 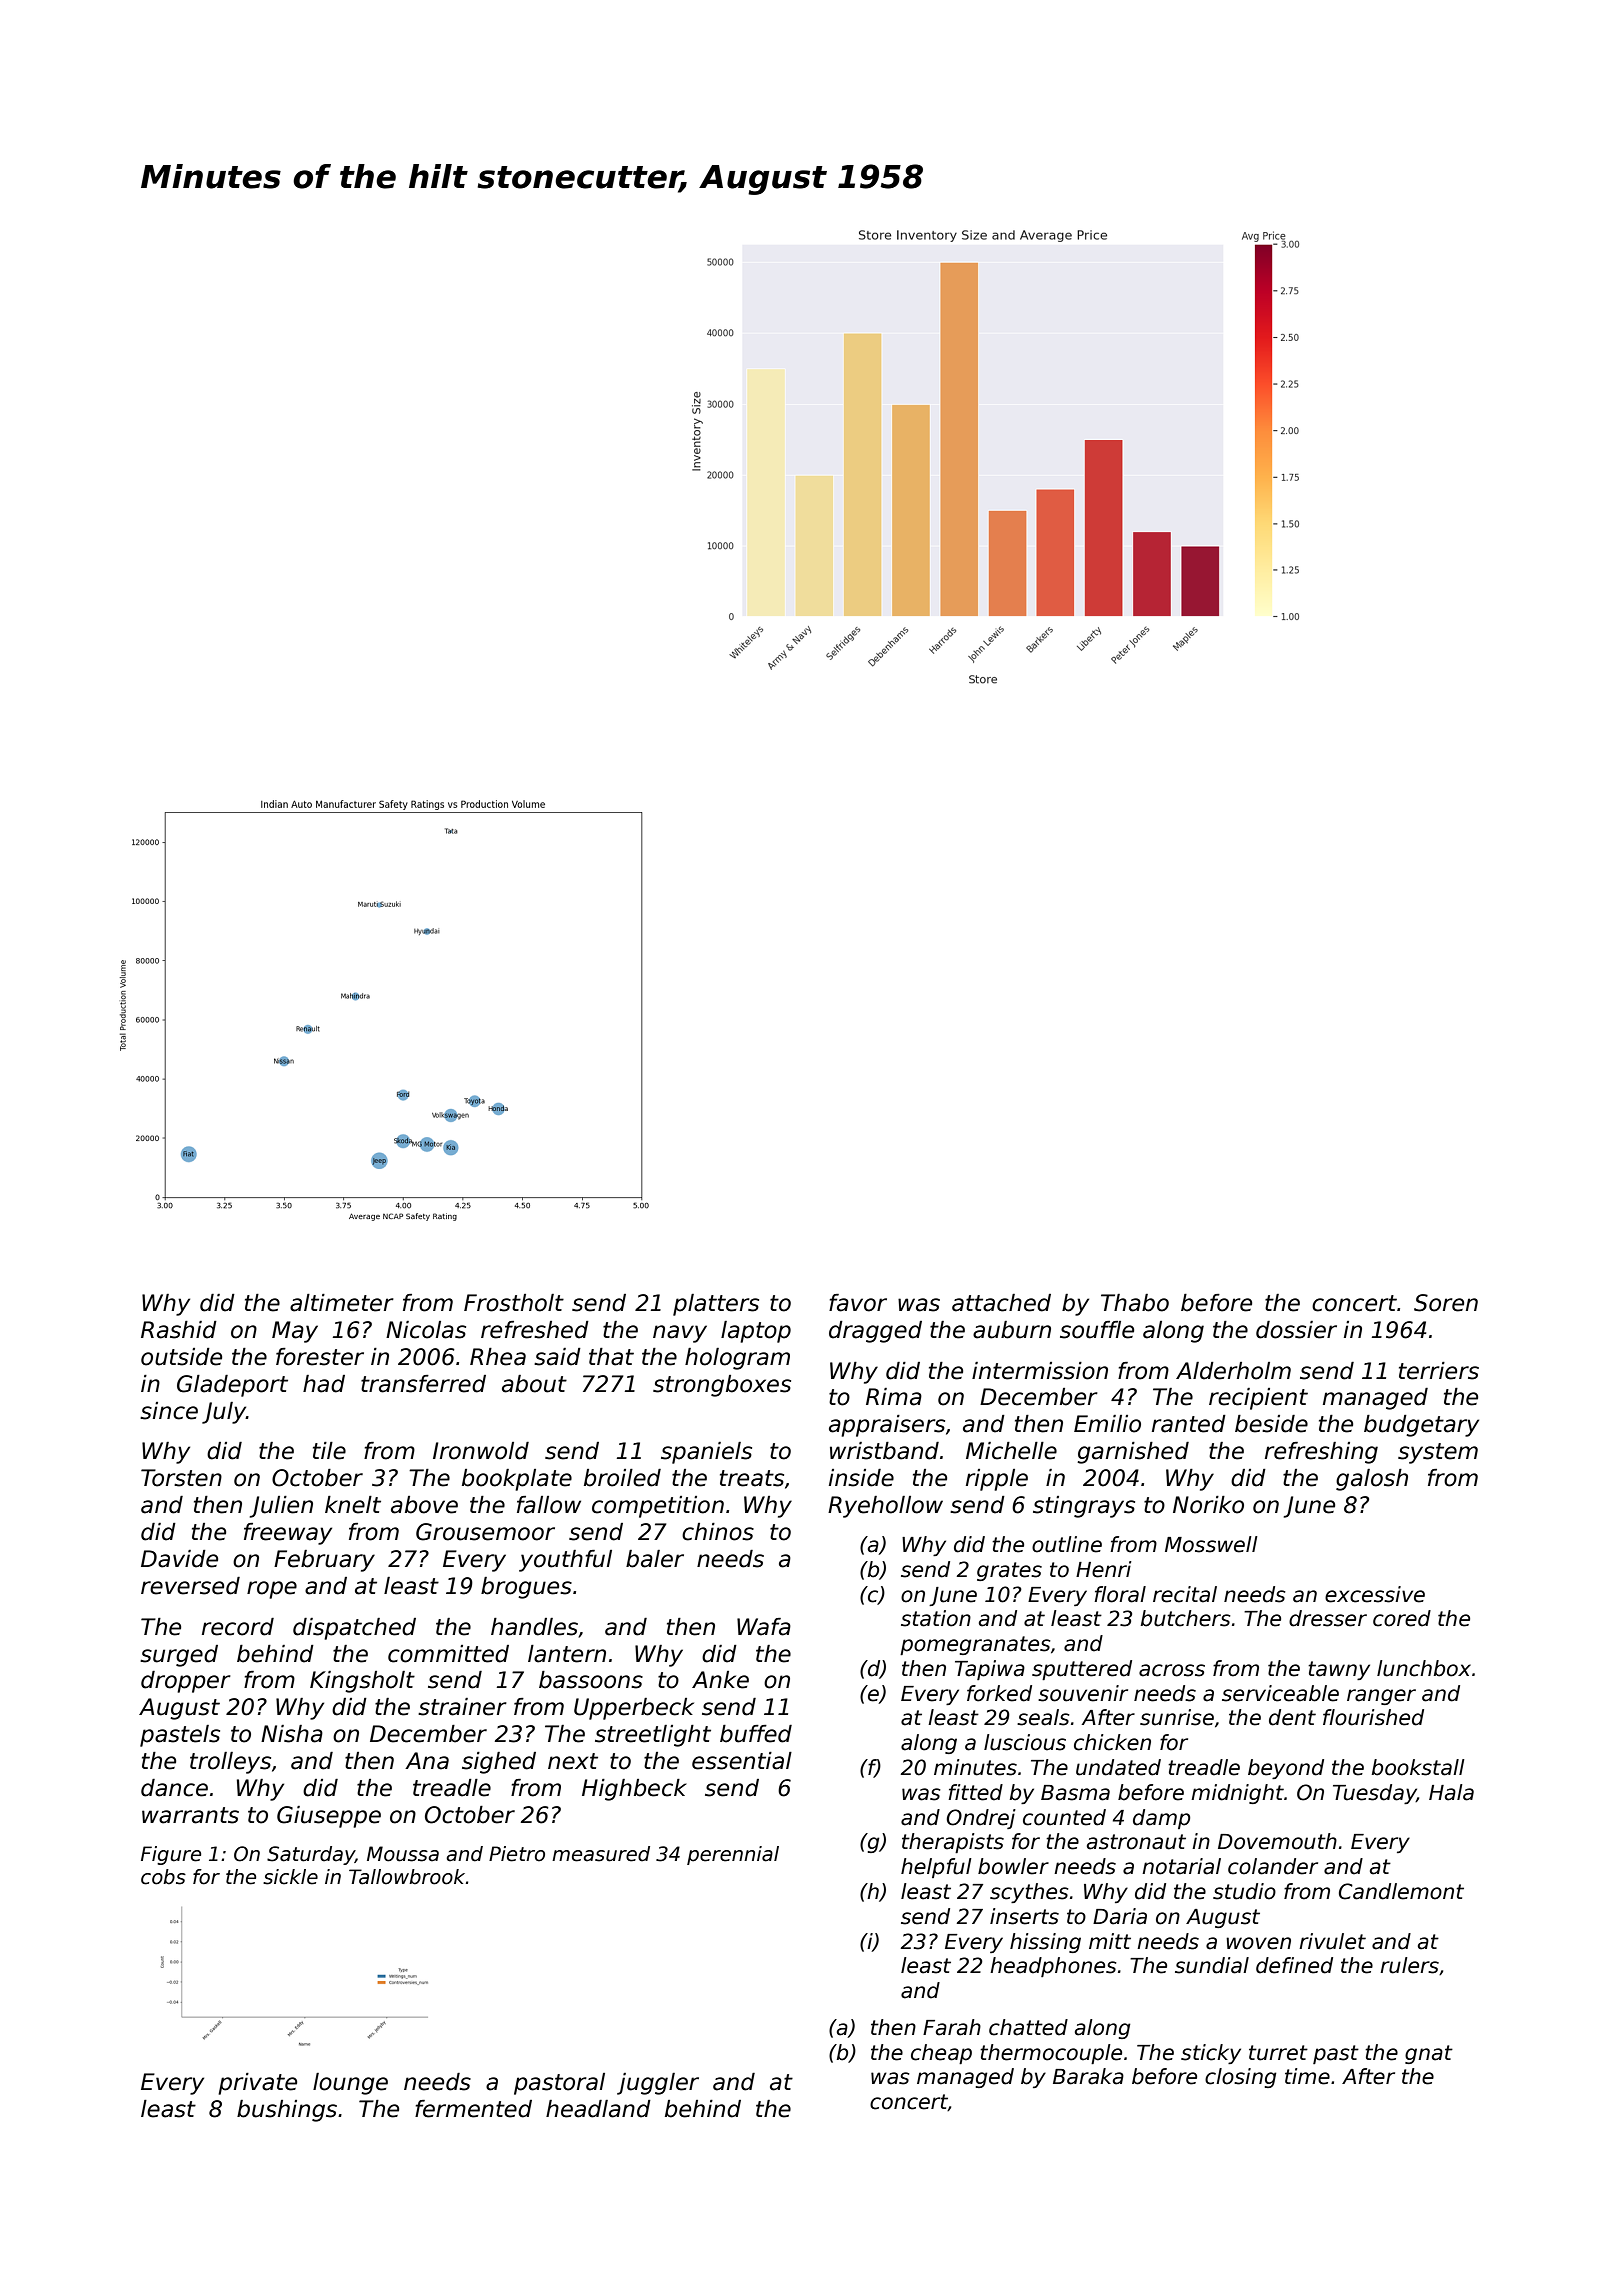 What do you see at coordinates (1446, 1303) in the screenshot?
I see `Soren` at bounding box center [1446, 1303].
